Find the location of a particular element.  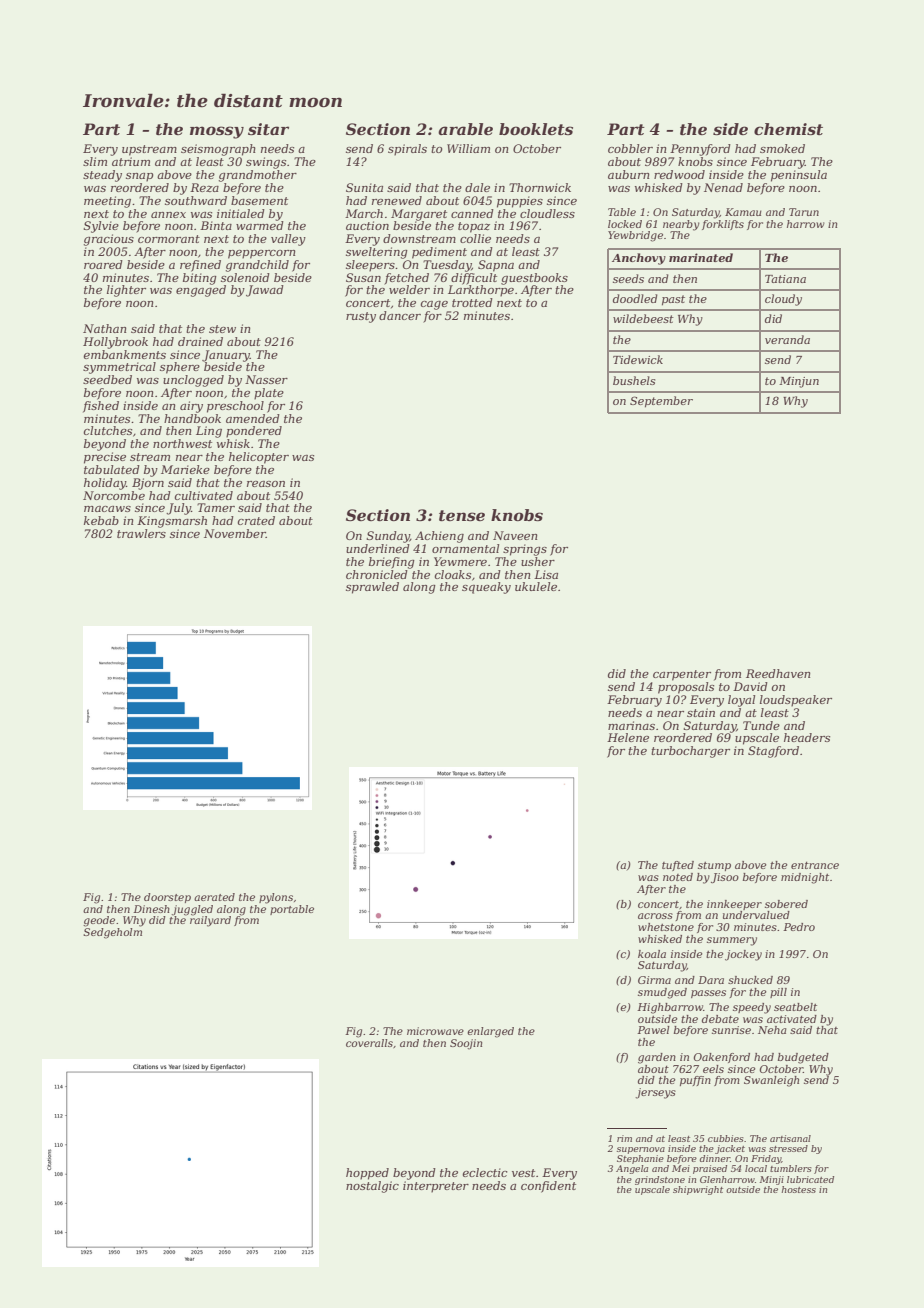

gracious is located at coordinates (109, 240).
